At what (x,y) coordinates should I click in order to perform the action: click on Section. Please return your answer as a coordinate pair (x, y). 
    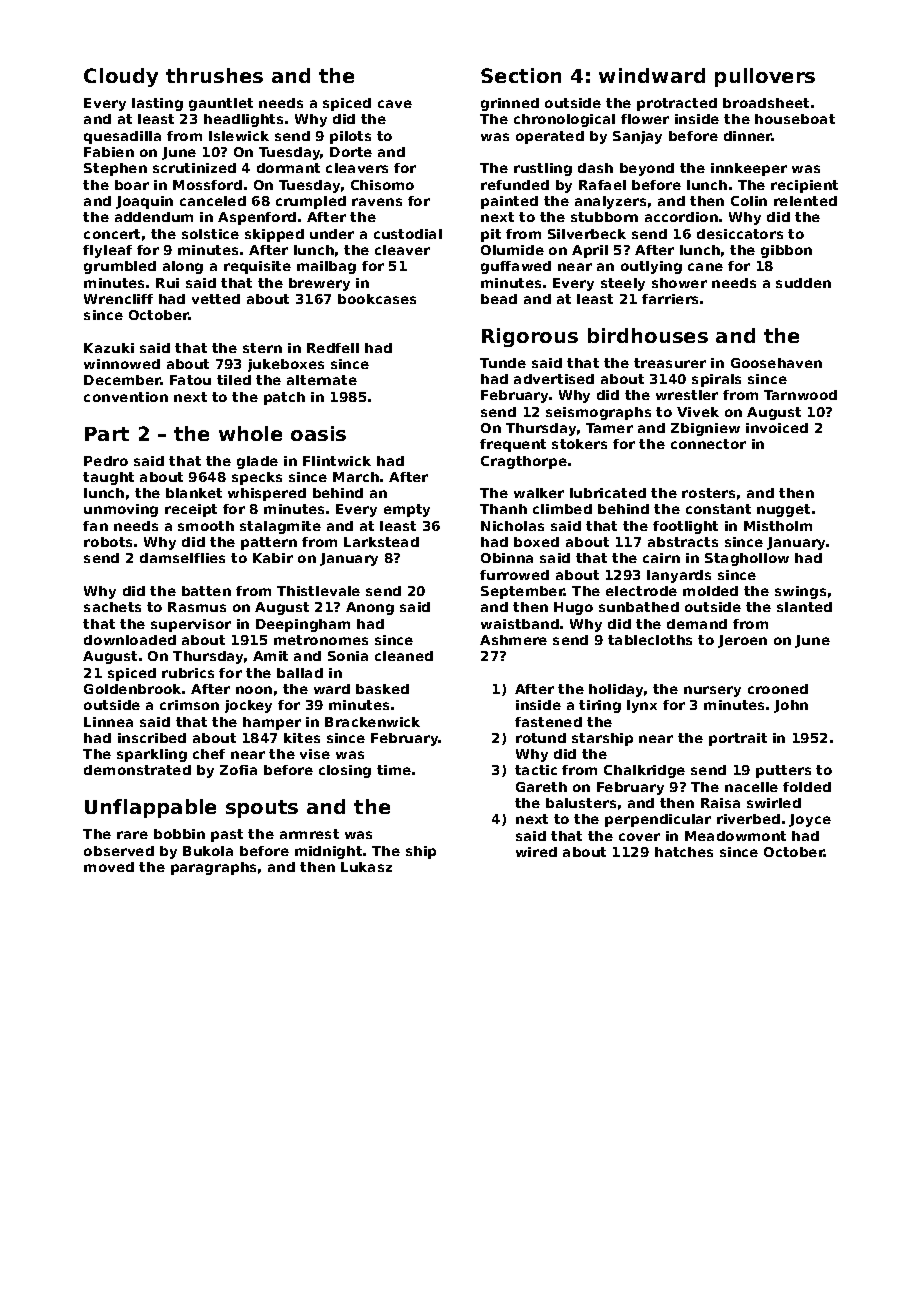
    Looking at the image, I should click on (521, 75).
